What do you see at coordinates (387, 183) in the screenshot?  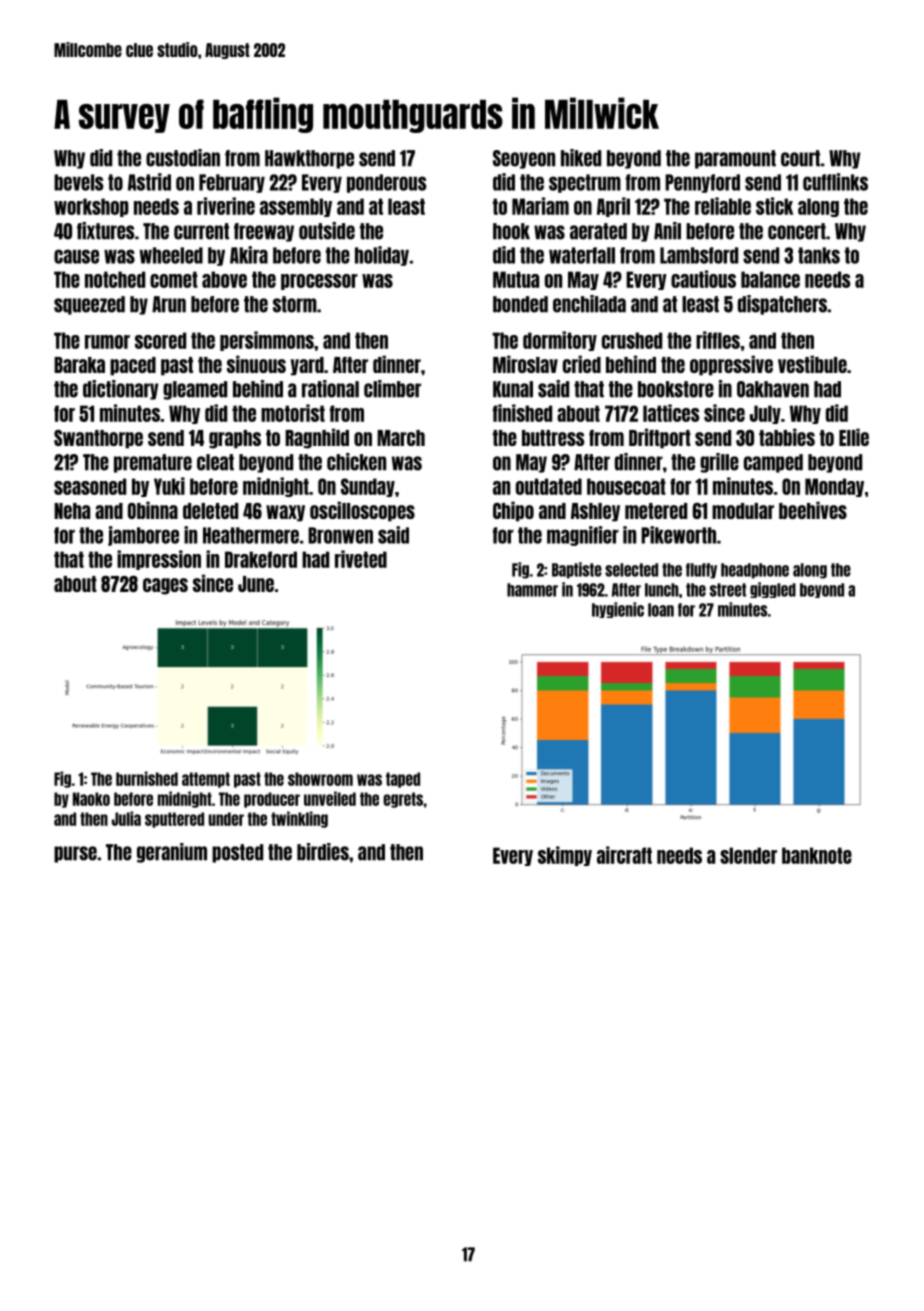 I see `ponderous` at bounding box center [387, 183].
